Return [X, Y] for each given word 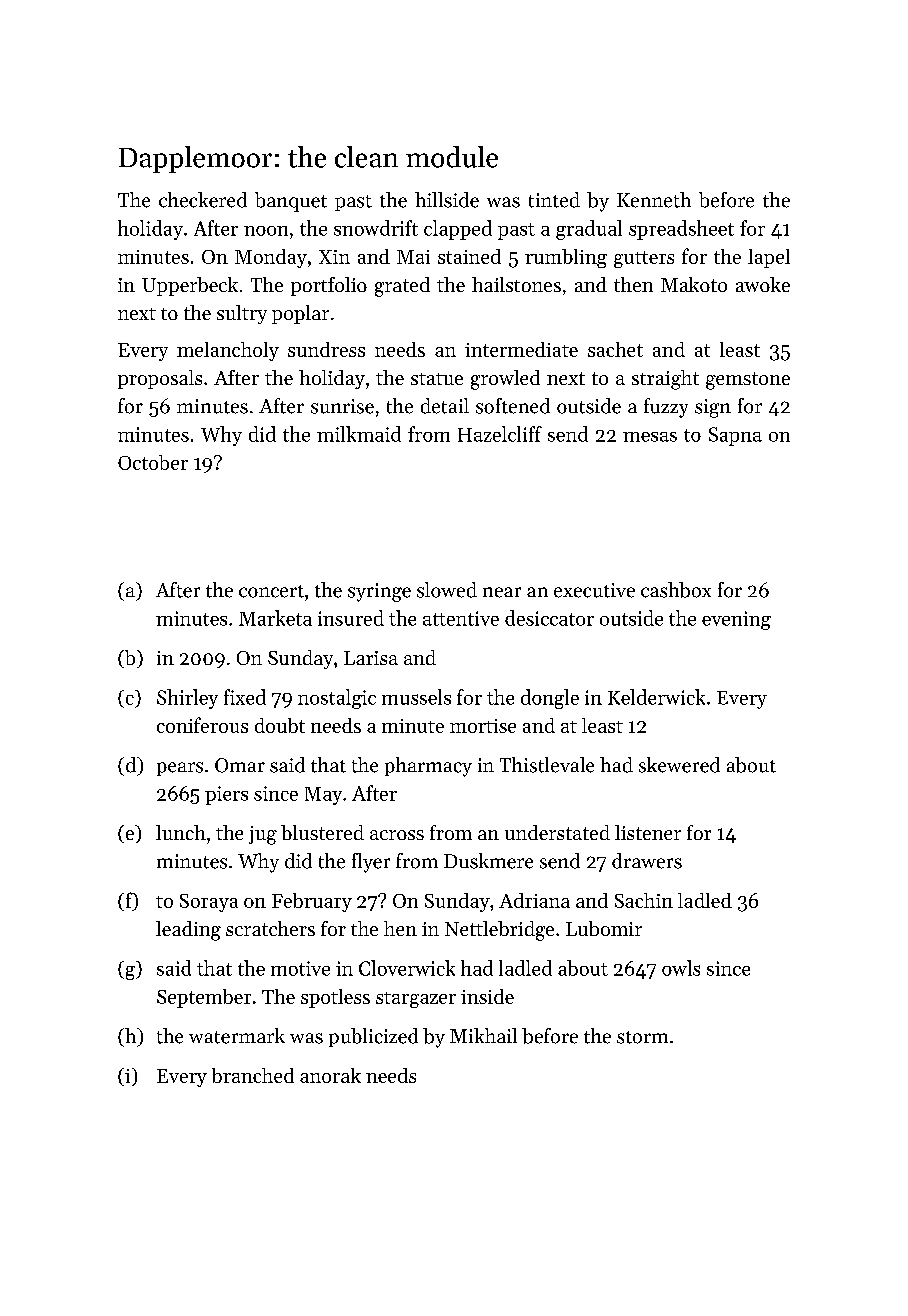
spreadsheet [681, 230]
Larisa [371, 658]
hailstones [516, 284]
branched [253, 1075]
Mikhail [483, 1035]
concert [271, 591]
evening [736, 620]
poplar [300, 314]
